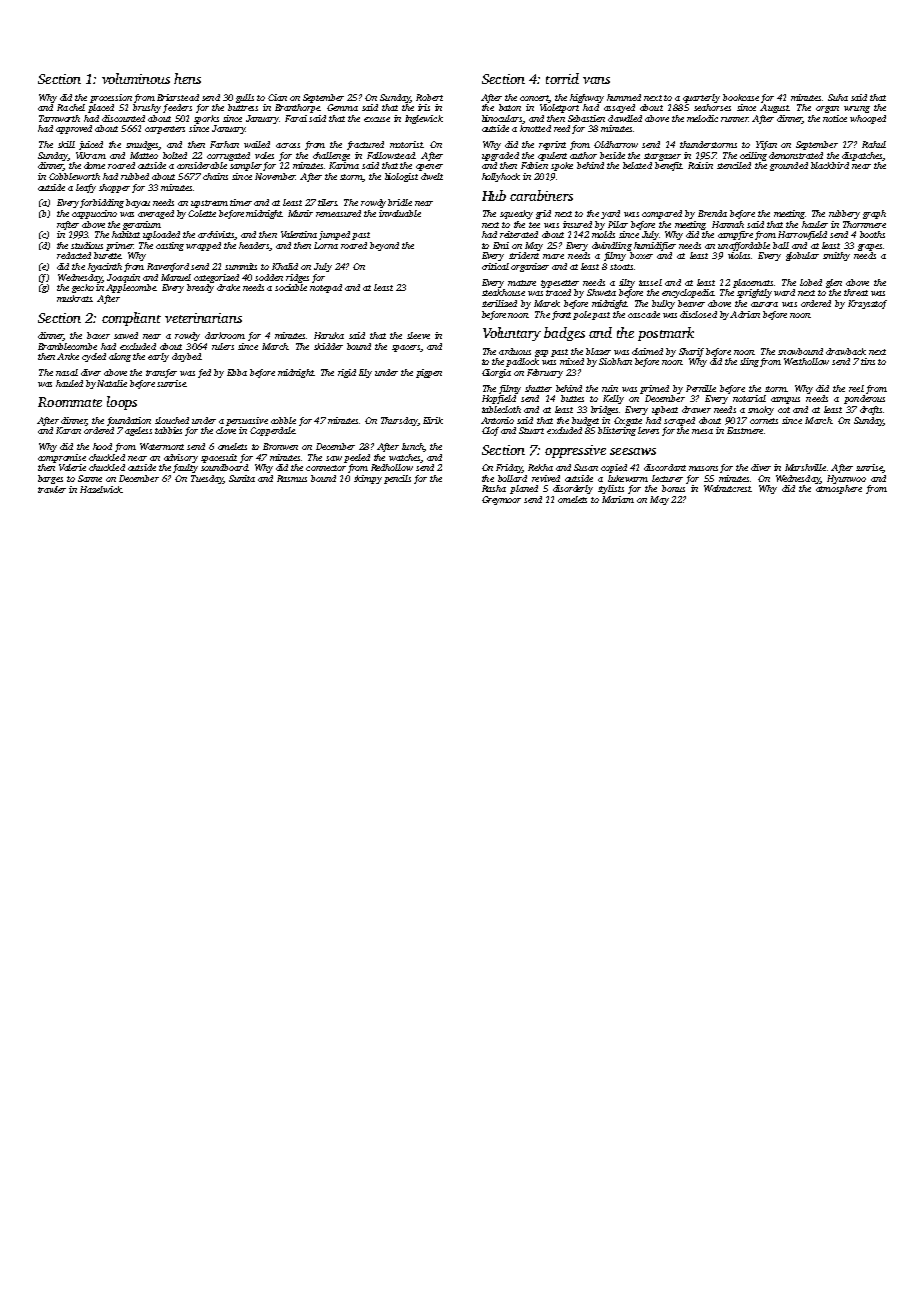  Describe the element at coordinates (429, 97) in the screenshot. I see `Robert` at that location.
